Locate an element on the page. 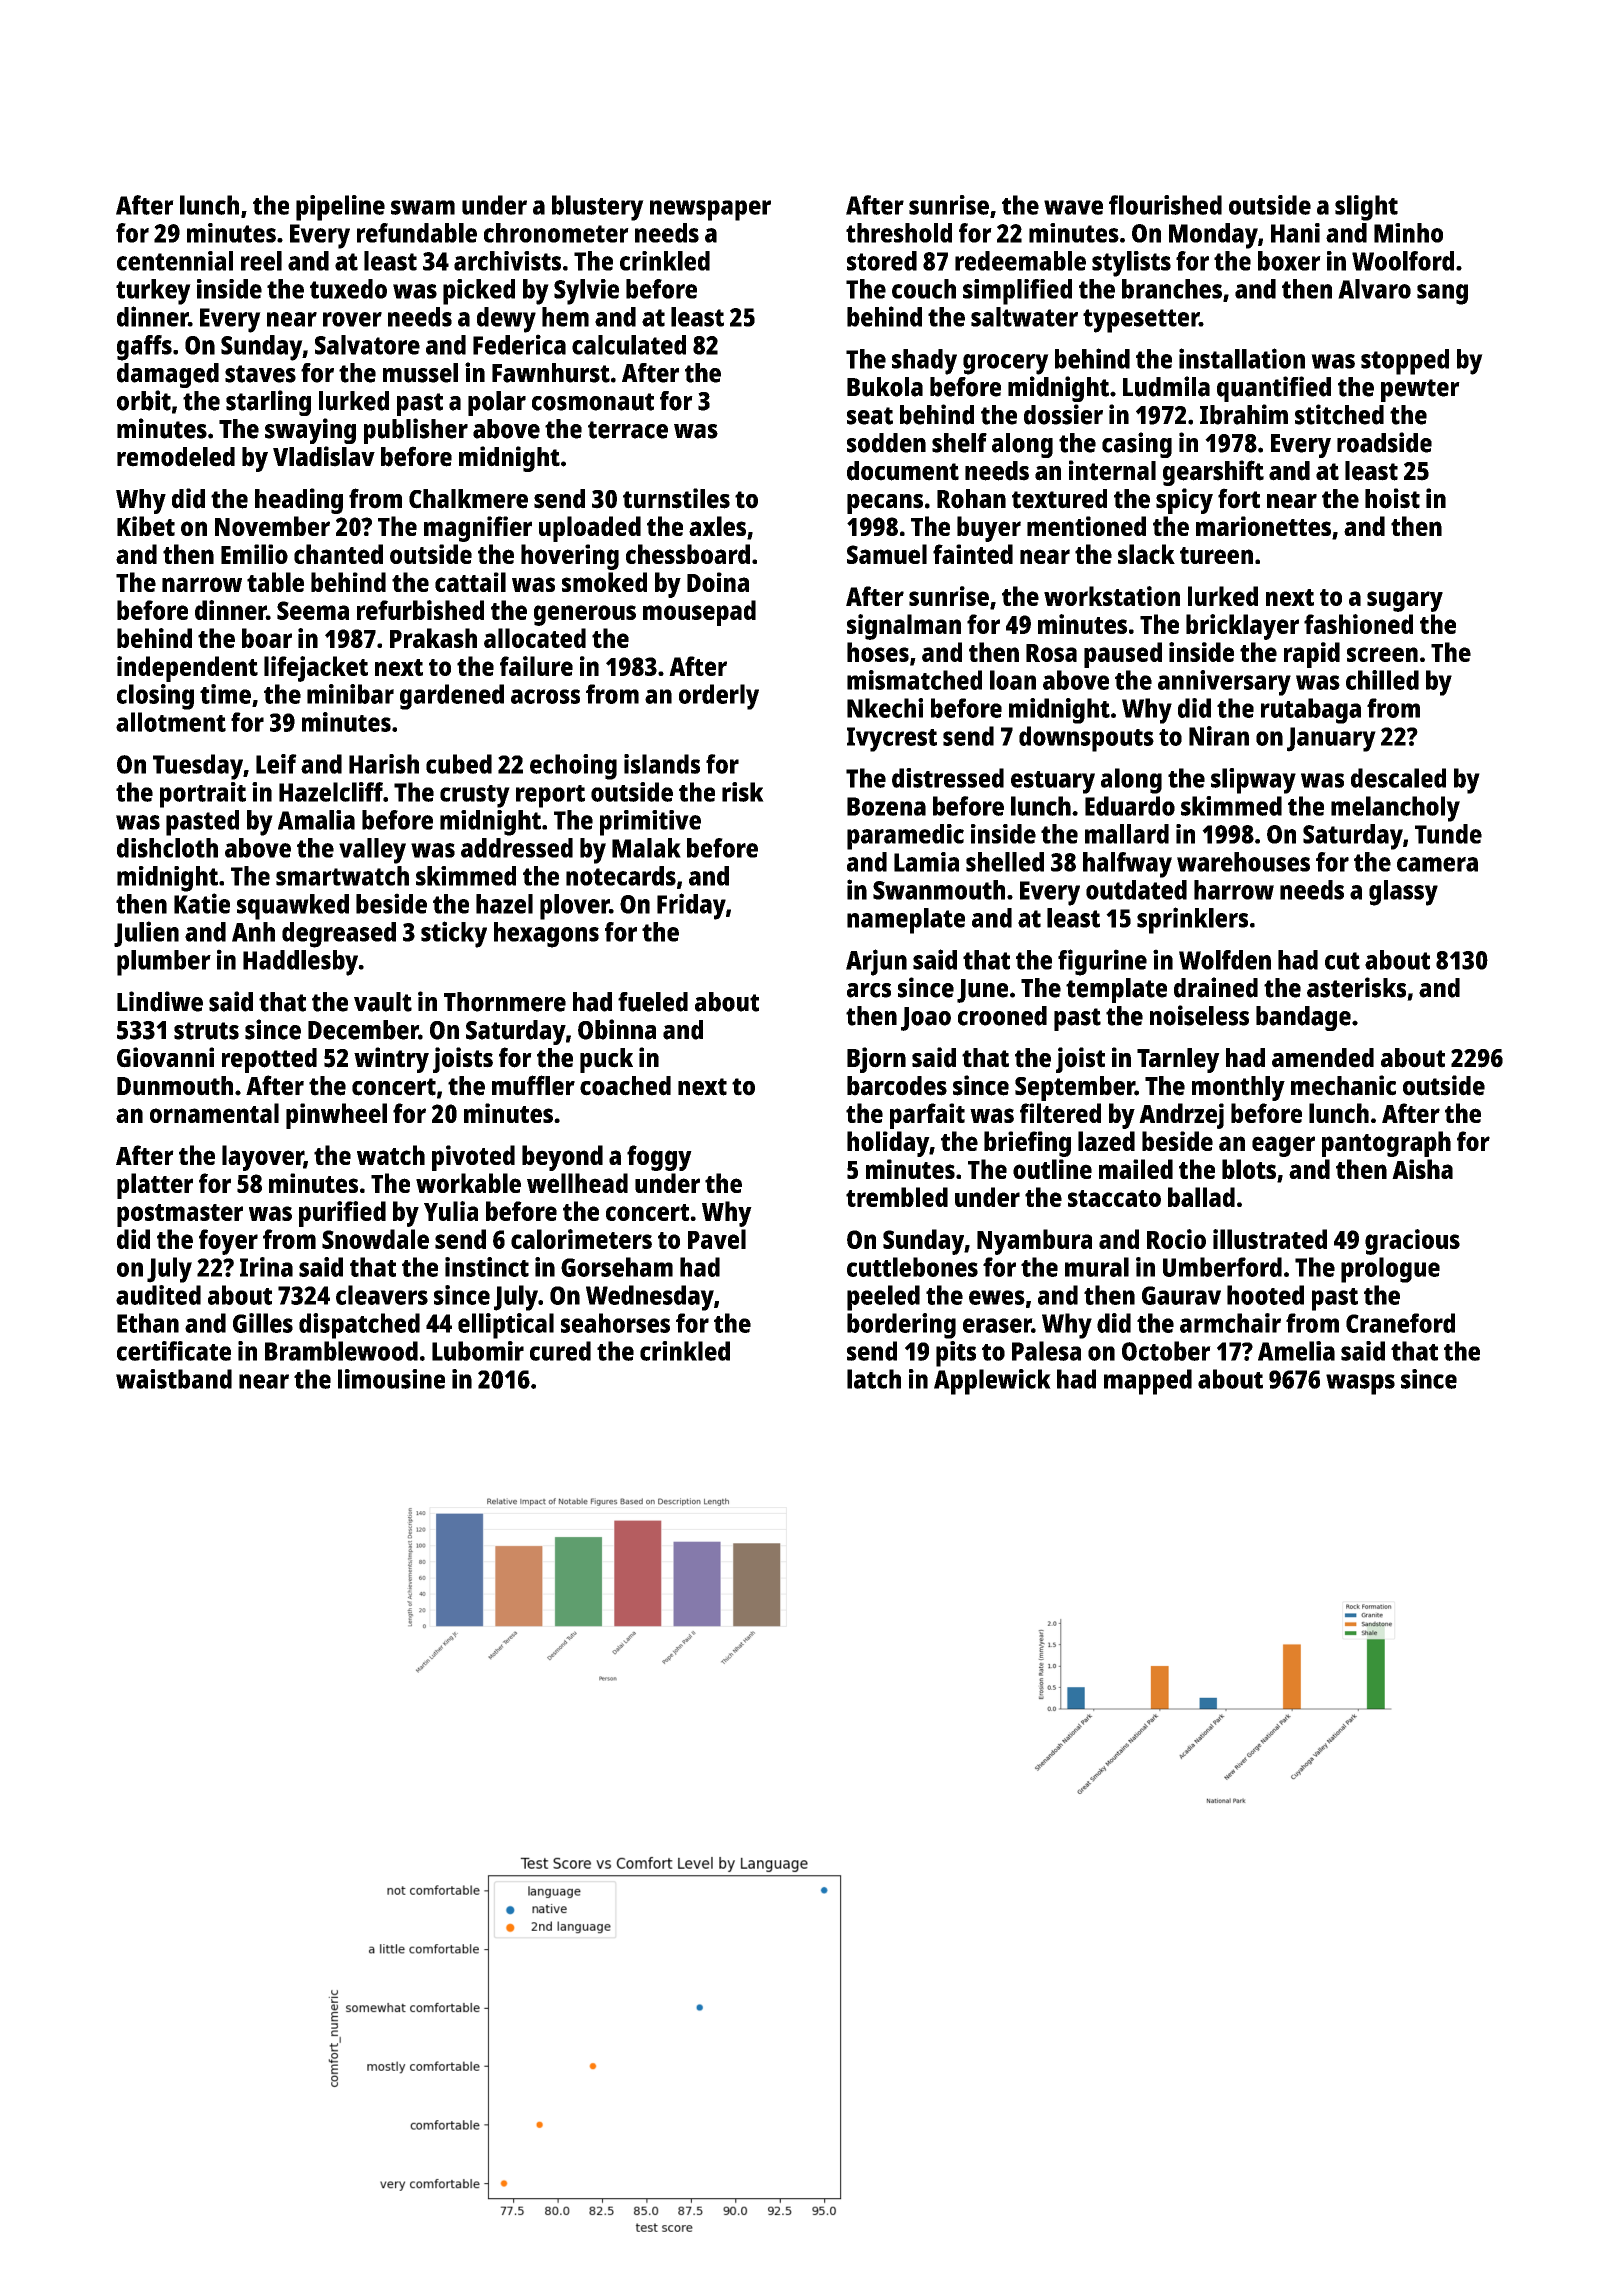 Image resolution: width=1620 pixels, height=2292 pixels. struts is located at coordinates (206, 1031).
